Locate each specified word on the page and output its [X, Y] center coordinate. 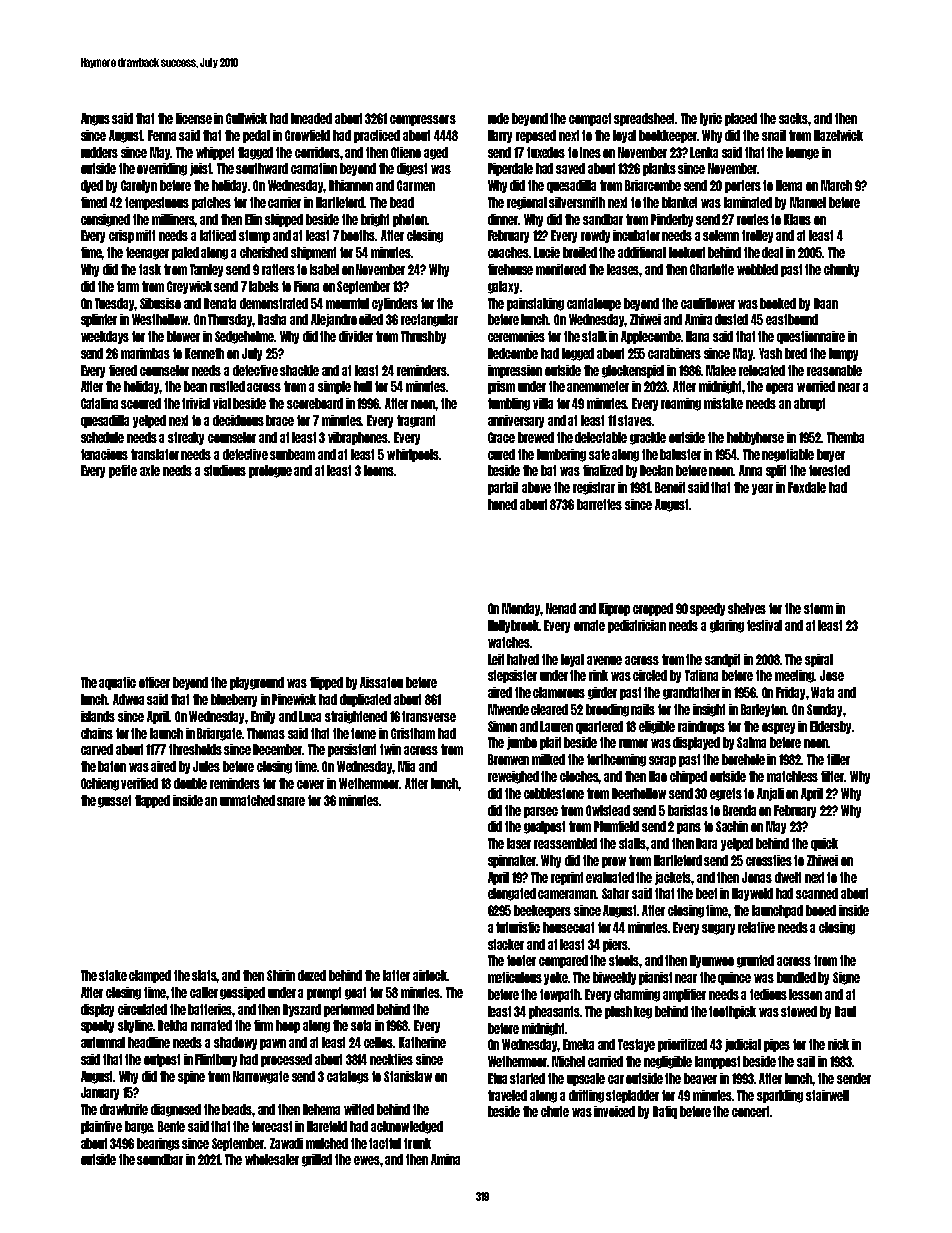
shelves [747, 608]
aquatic [117, 683]
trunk [417, 1143]
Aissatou [381, 682]
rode [498, 118]
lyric [711, 119]
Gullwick [246, 118]
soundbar [160, 1159]
